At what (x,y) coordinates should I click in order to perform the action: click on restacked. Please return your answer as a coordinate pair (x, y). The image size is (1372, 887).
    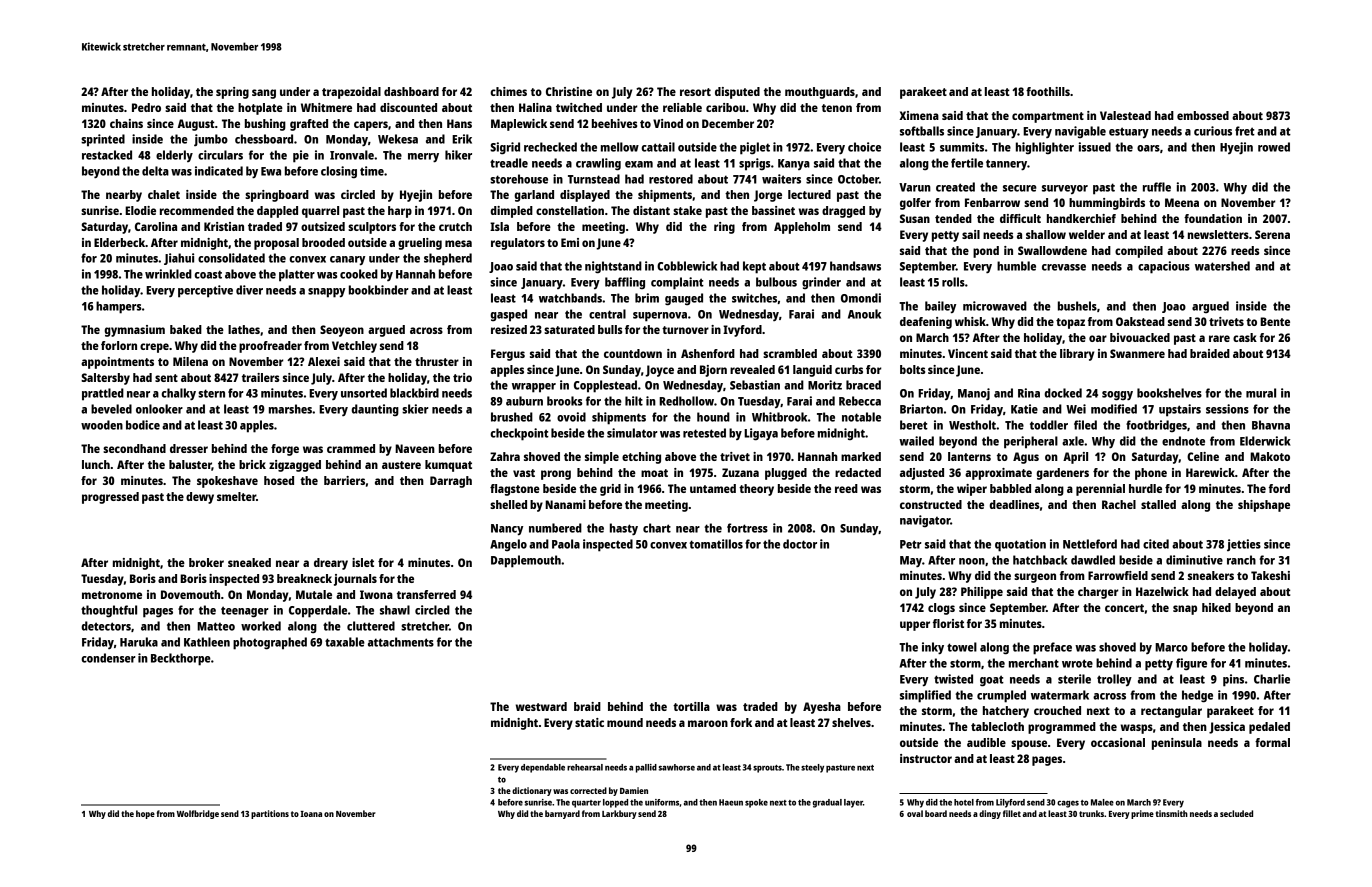
    Looking at the image, I should click on (107, 155).
